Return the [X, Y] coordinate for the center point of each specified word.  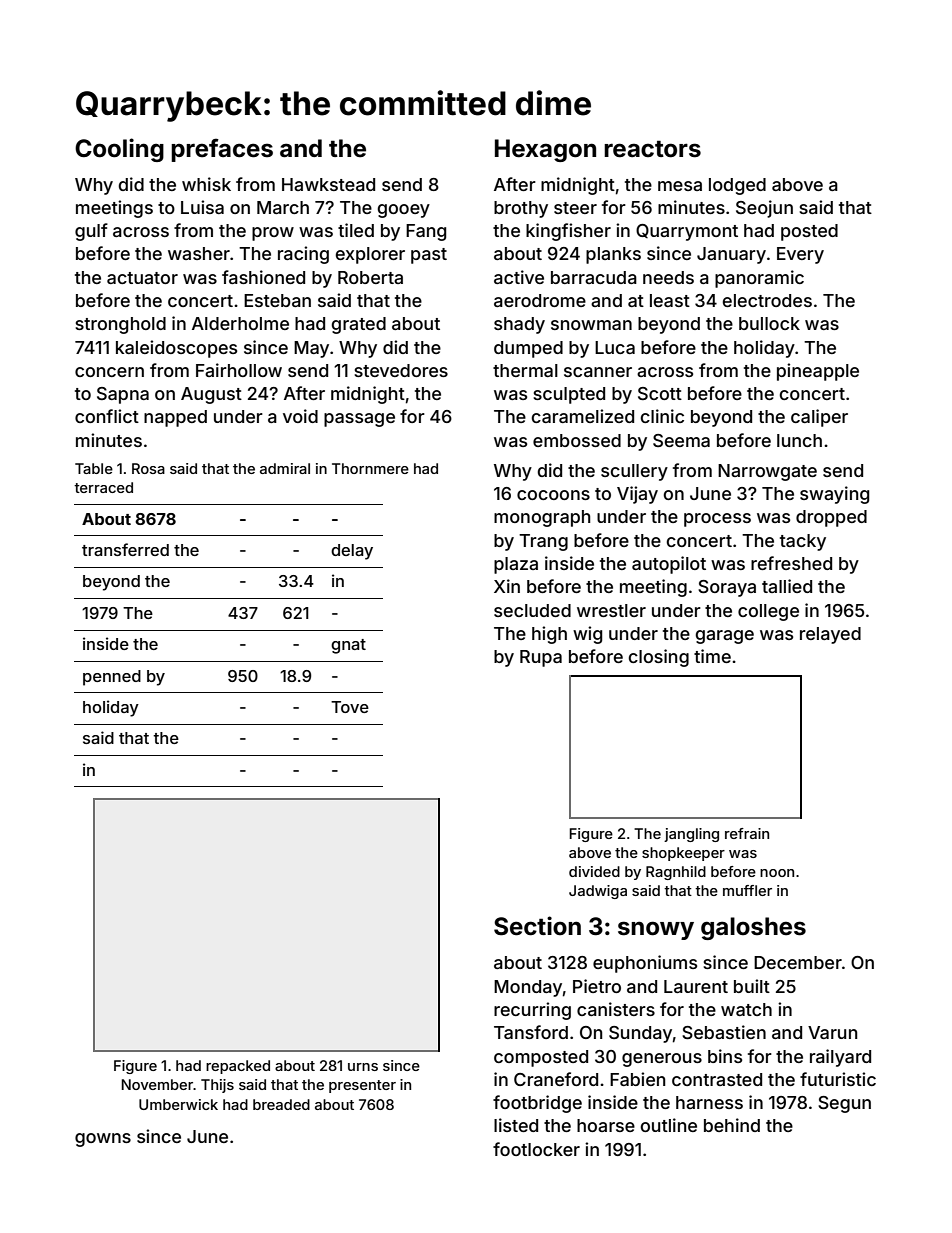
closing [659, 658]
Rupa [541, 658]
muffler [747, 890]
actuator [142, 278]
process [717, 520]
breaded [281, 1104]
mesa [680, 186]
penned [112, 678]
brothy [521, 209]
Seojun [764, 209]
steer [575, 208]
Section [537, 926]
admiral [285, 468]
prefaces [222, 150]
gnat [348, 646]
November [158, 1084]
